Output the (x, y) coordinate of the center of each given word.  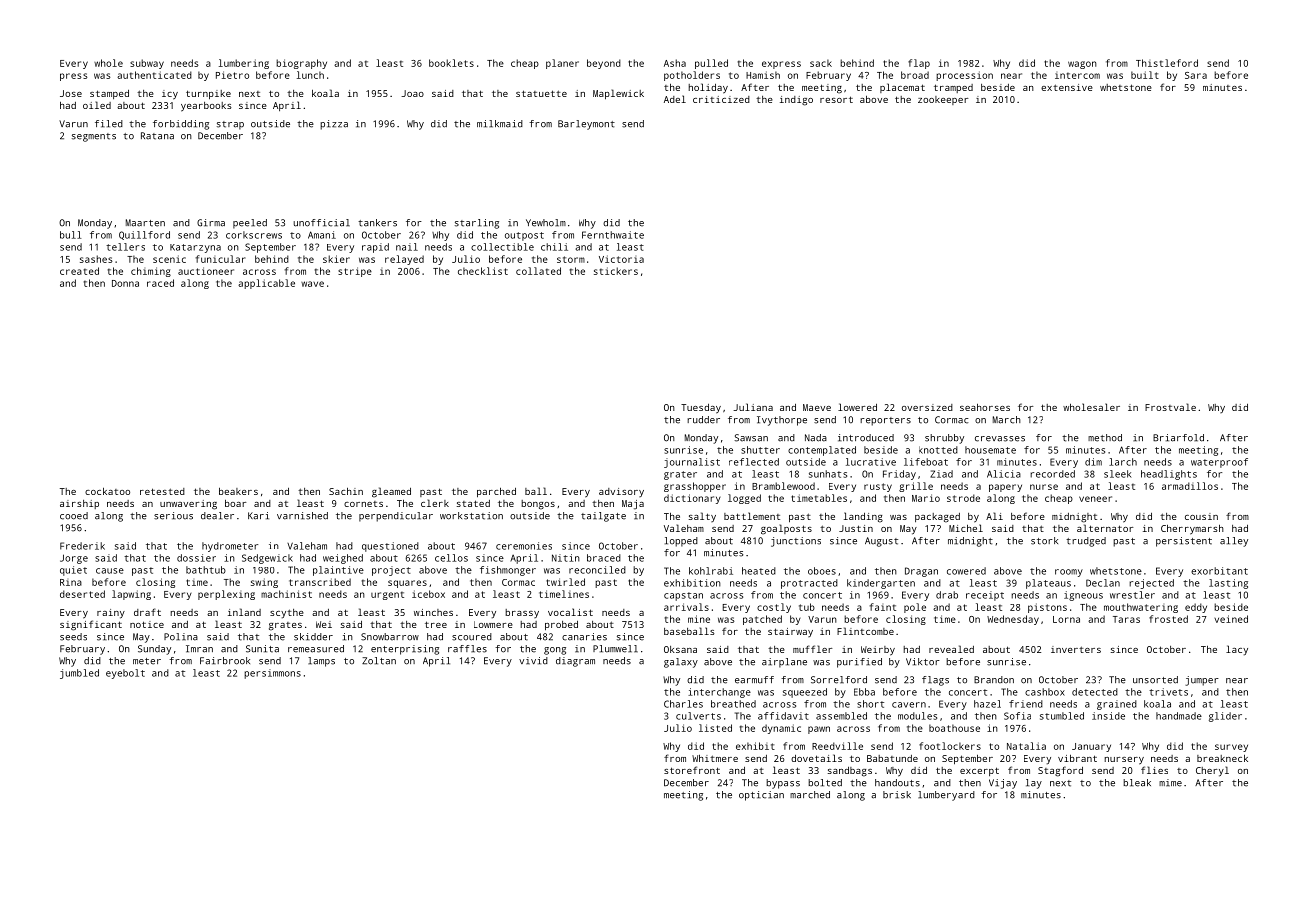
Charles (683, 704)
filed (109, 124)
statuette (541, 93)
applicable (266, 284)
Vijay (1003, 784)
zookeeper (943, 100)
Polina (181, 637)
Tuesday (701, 409)
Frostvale (1170, 407)
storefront (692, 770)
